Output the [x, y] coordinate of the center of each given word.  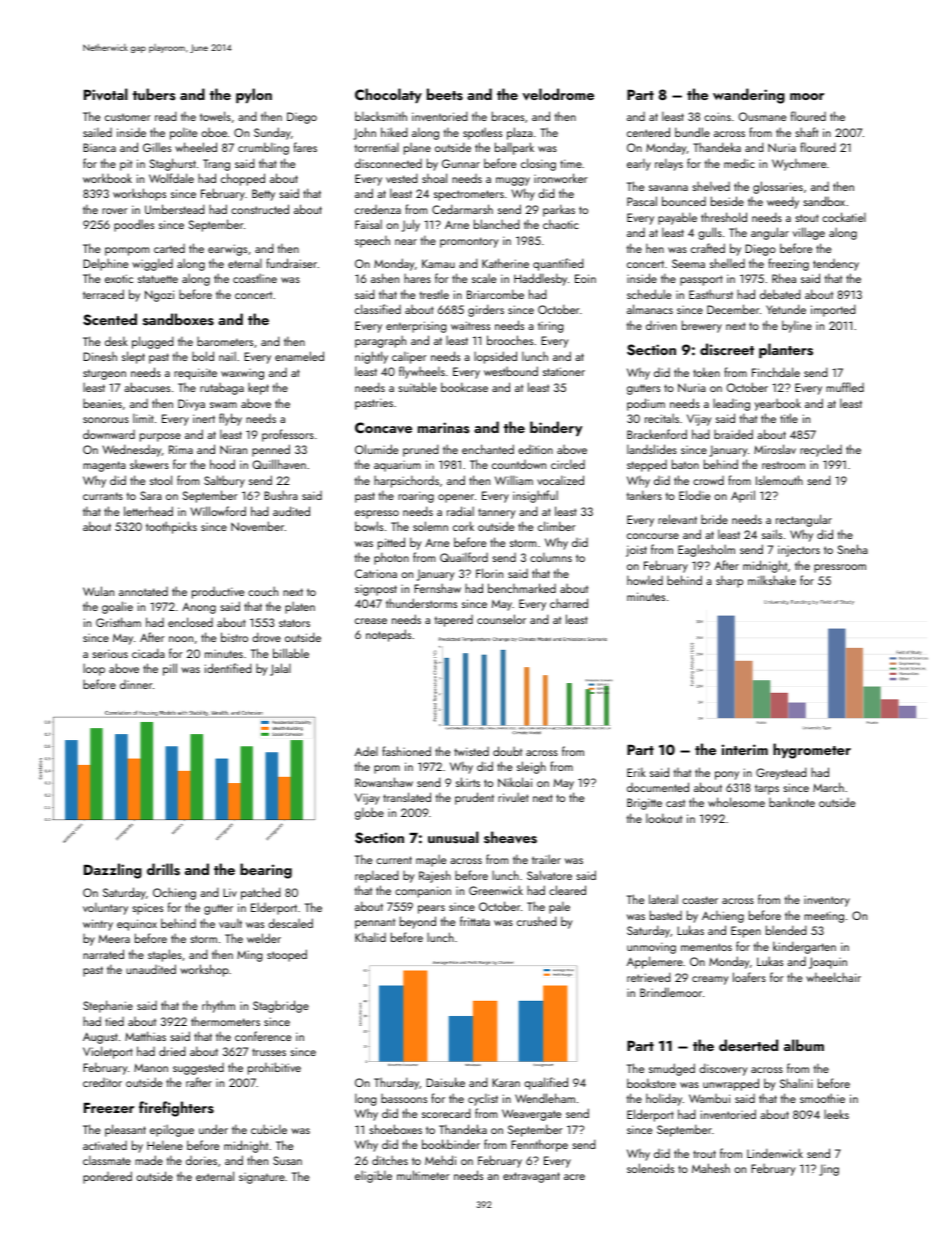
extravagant [531, 1177]
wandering [749, 96]
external [215, 1176]
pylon [254, 95]
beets [445, 94]
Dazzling [113, 871]
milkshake [772, 580]
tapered [454, 621]
